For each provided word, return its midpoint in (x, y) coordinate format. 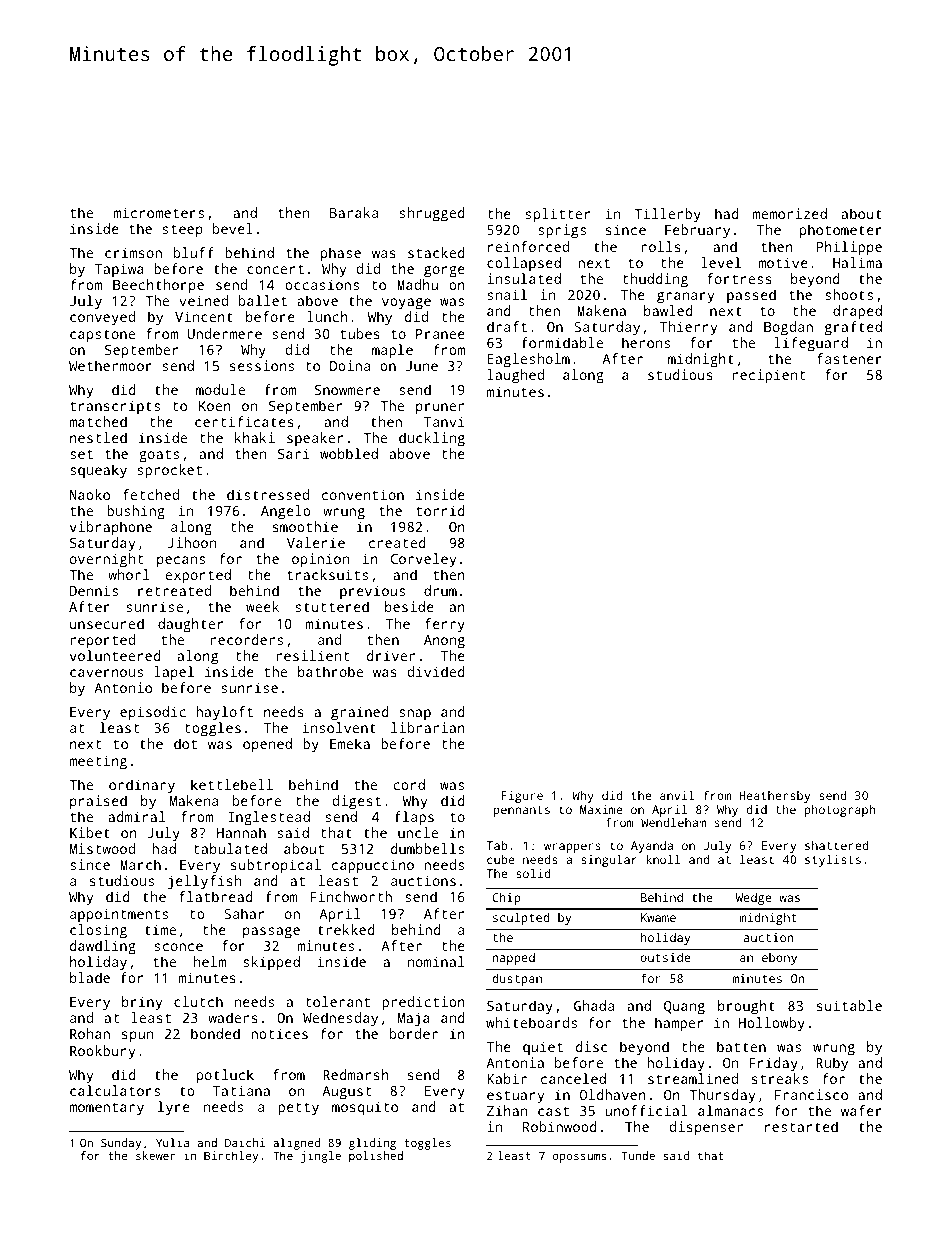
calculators (115, 1090)
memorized (790, 213)
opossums (579, 1158)
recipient (769, 376)
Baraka (354, 212)
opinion (320, 560)
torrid (440, 510)
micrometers (158, 212)
